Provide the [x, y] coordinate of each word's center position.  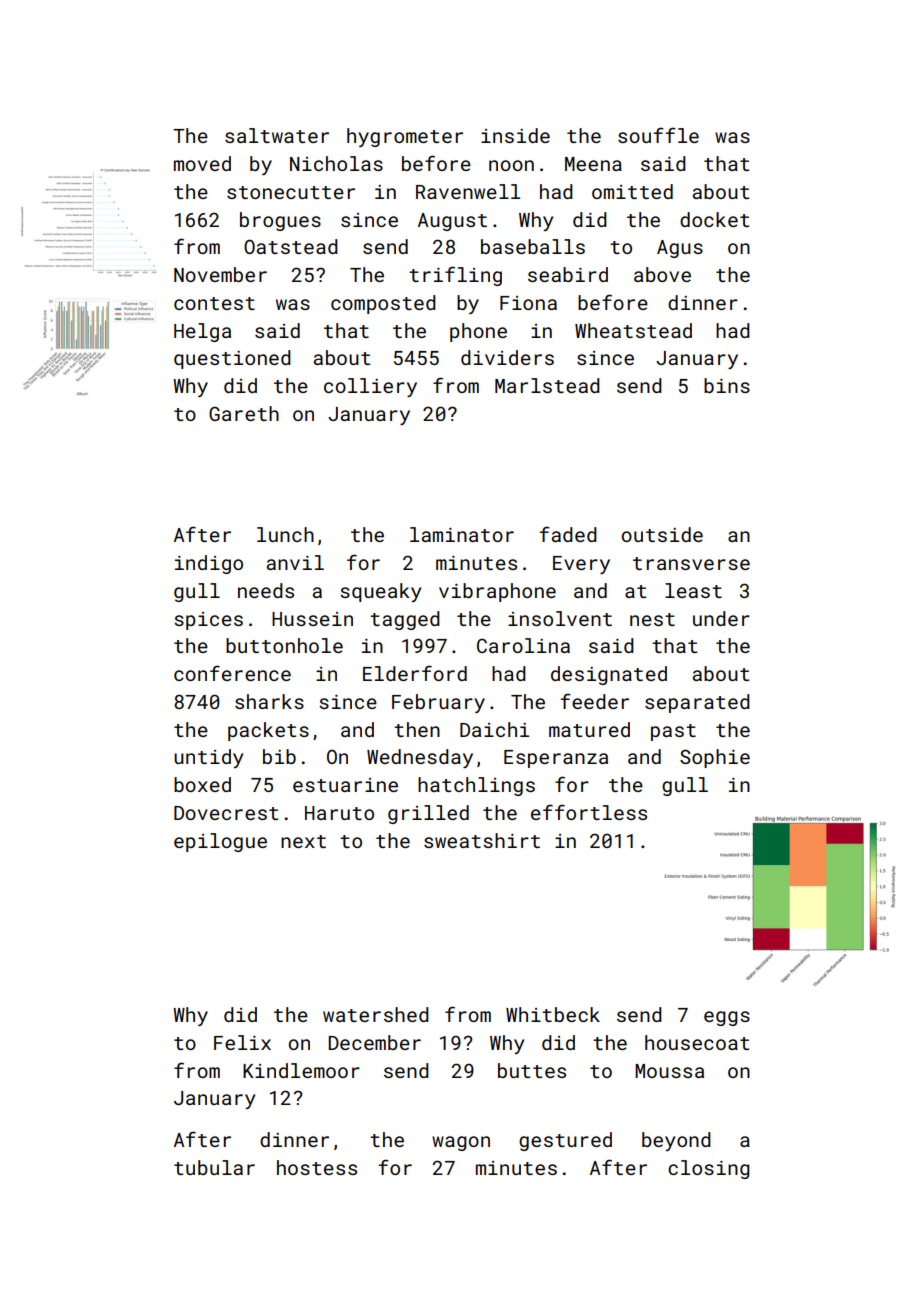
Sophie [715, 758]
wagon [461, 1143]
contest [214, 303]
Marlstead [547, 385]
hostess [317, 1167]
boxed [202, 784]
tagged [405, 620]
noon [511, 165]
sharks [269, 701]
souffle [658, 135]
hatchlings [476, 786]
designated [609, 675]
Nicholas [336, 163]
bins [727, 385]
